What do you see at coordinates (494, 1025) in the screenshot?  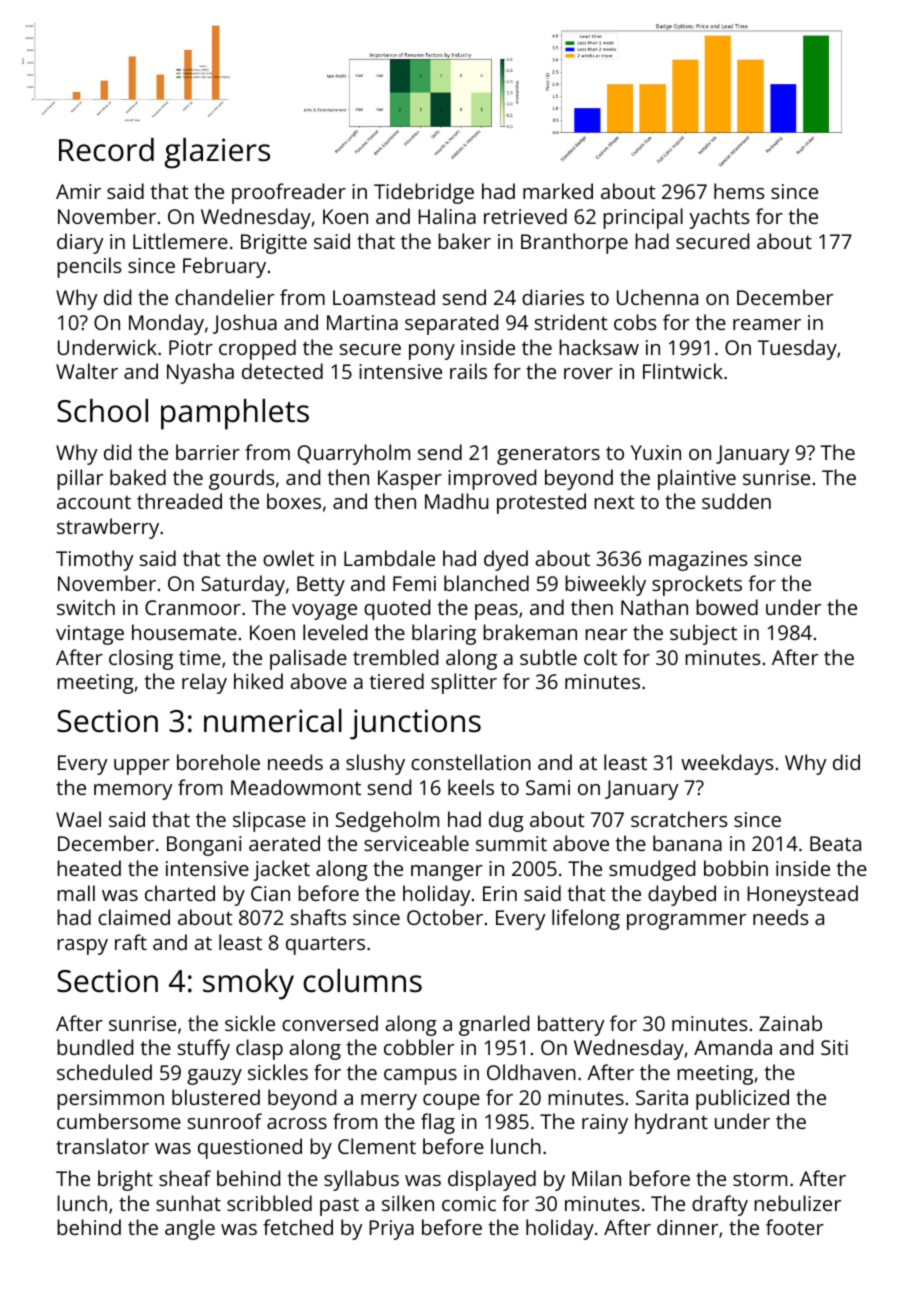 I see `gnarled` at bounding box center [494, 1025].
